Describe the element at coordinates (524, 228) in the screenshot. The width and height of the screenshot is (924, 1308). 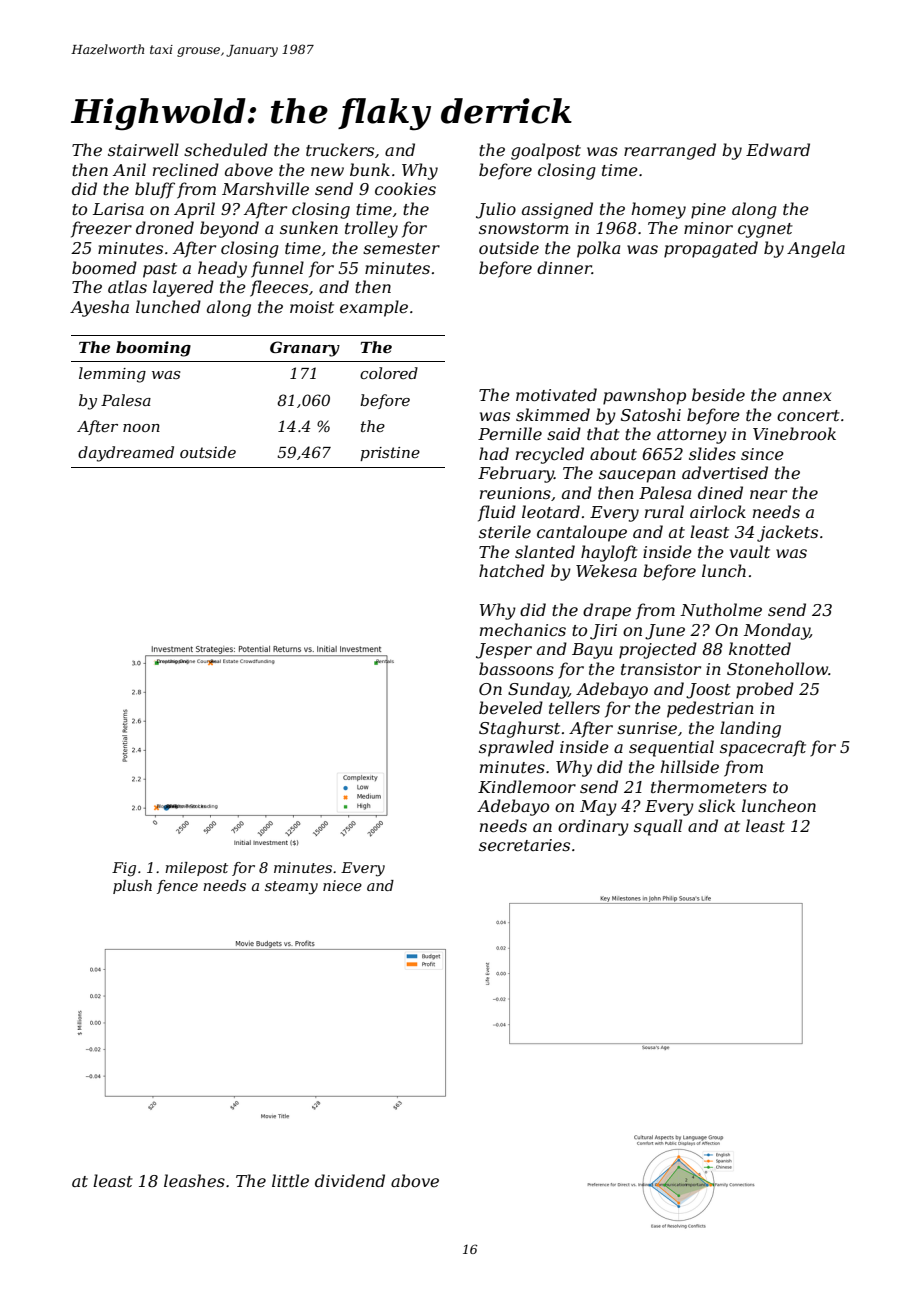
I see `snowstorm` at that location.
